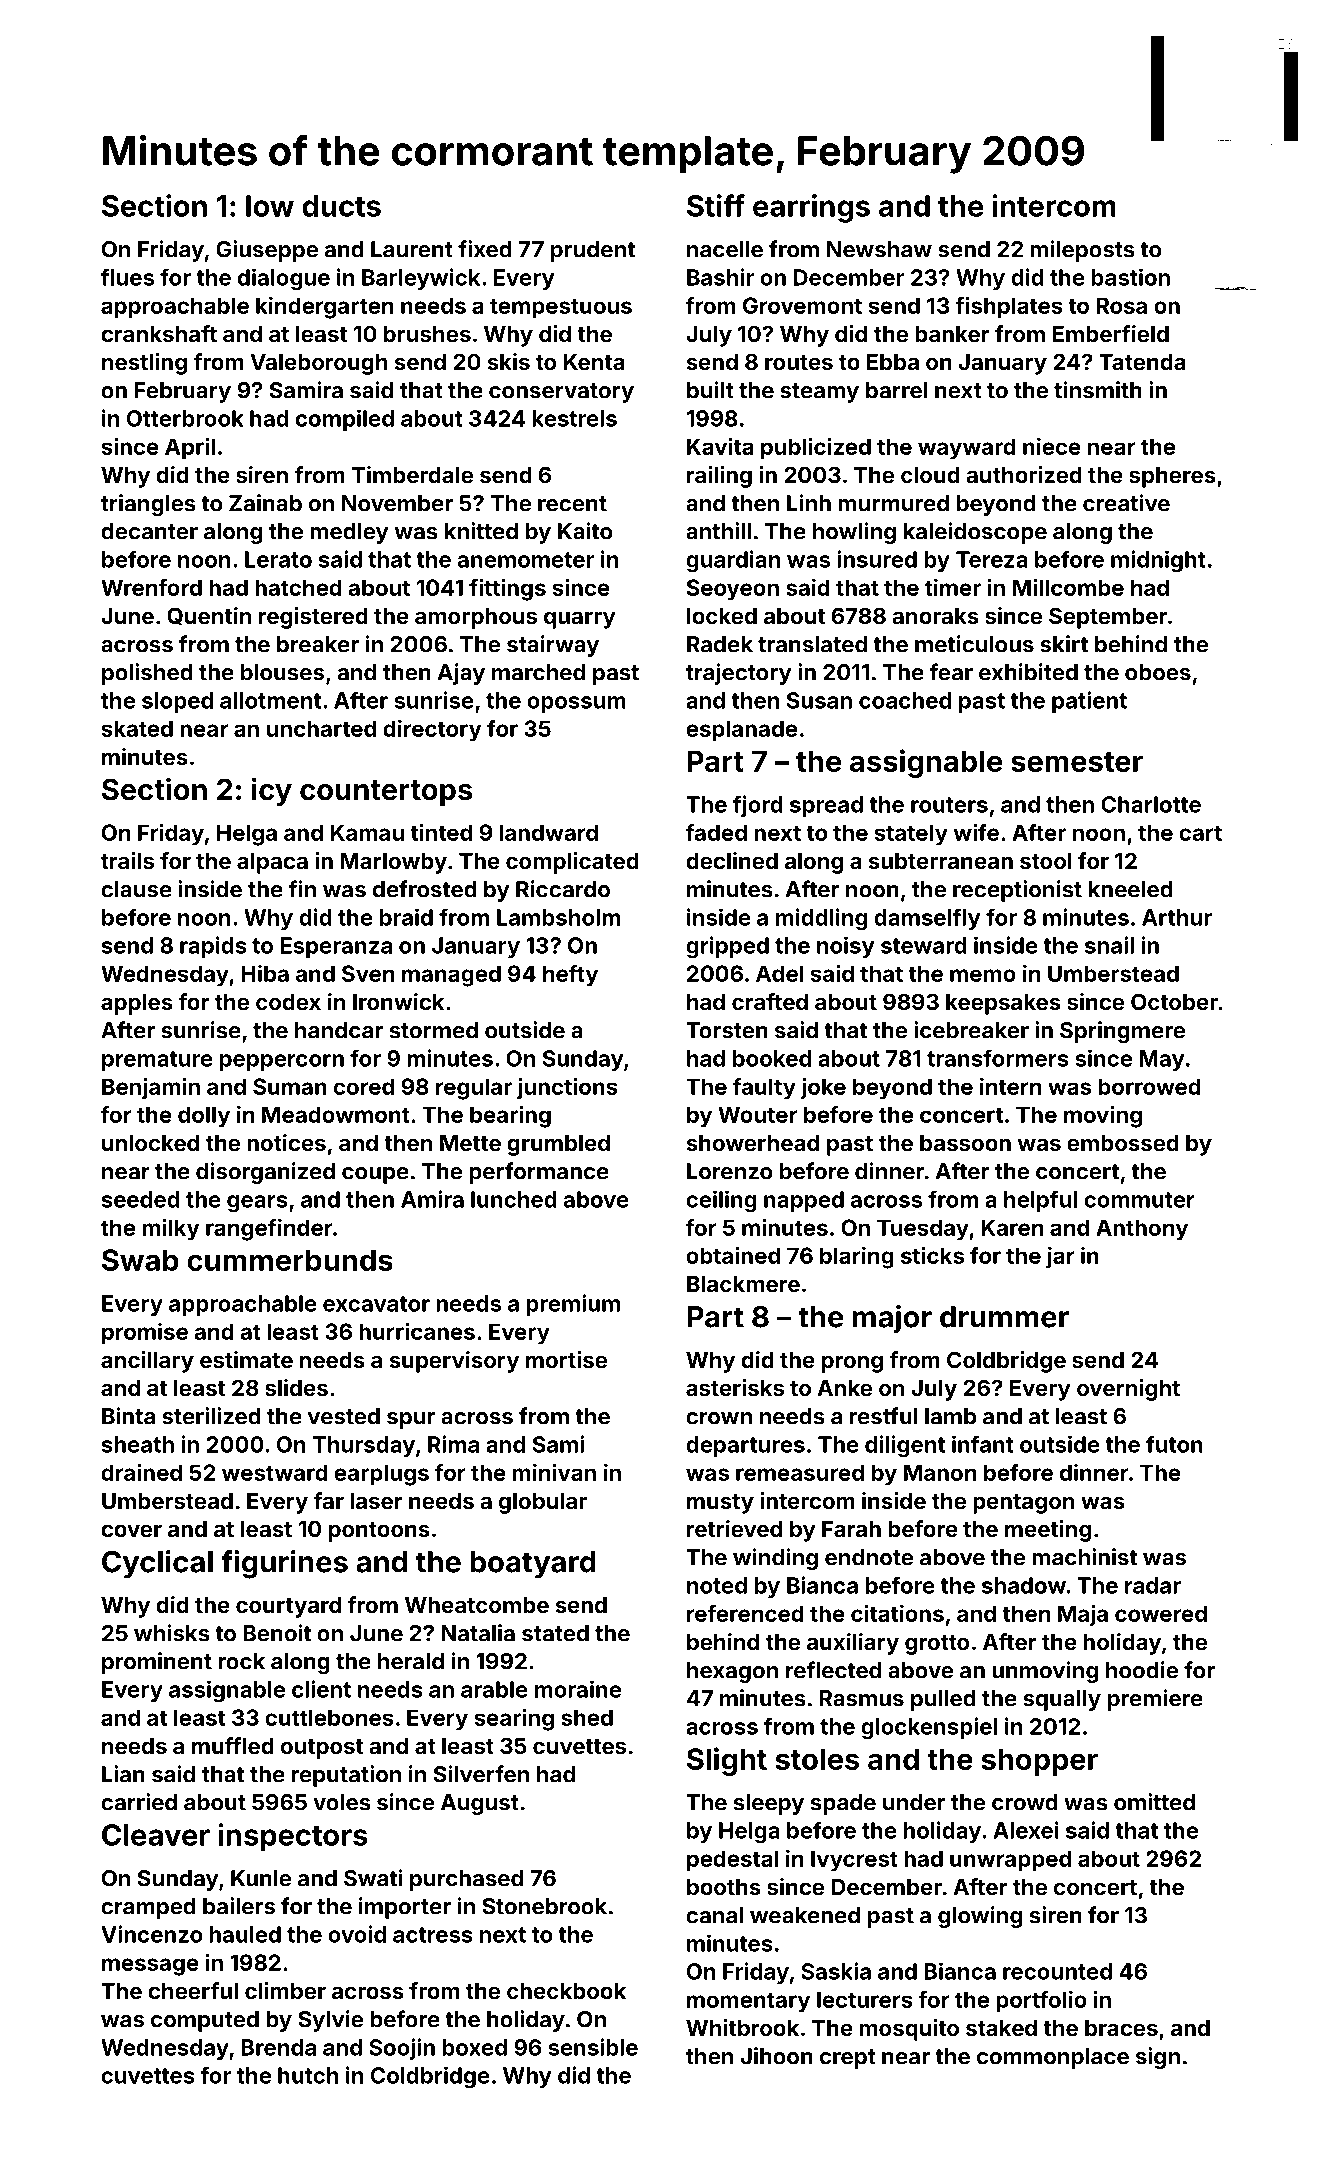 The image size is (1326, 2184). I want to click on cart, so click(1200, 833).
